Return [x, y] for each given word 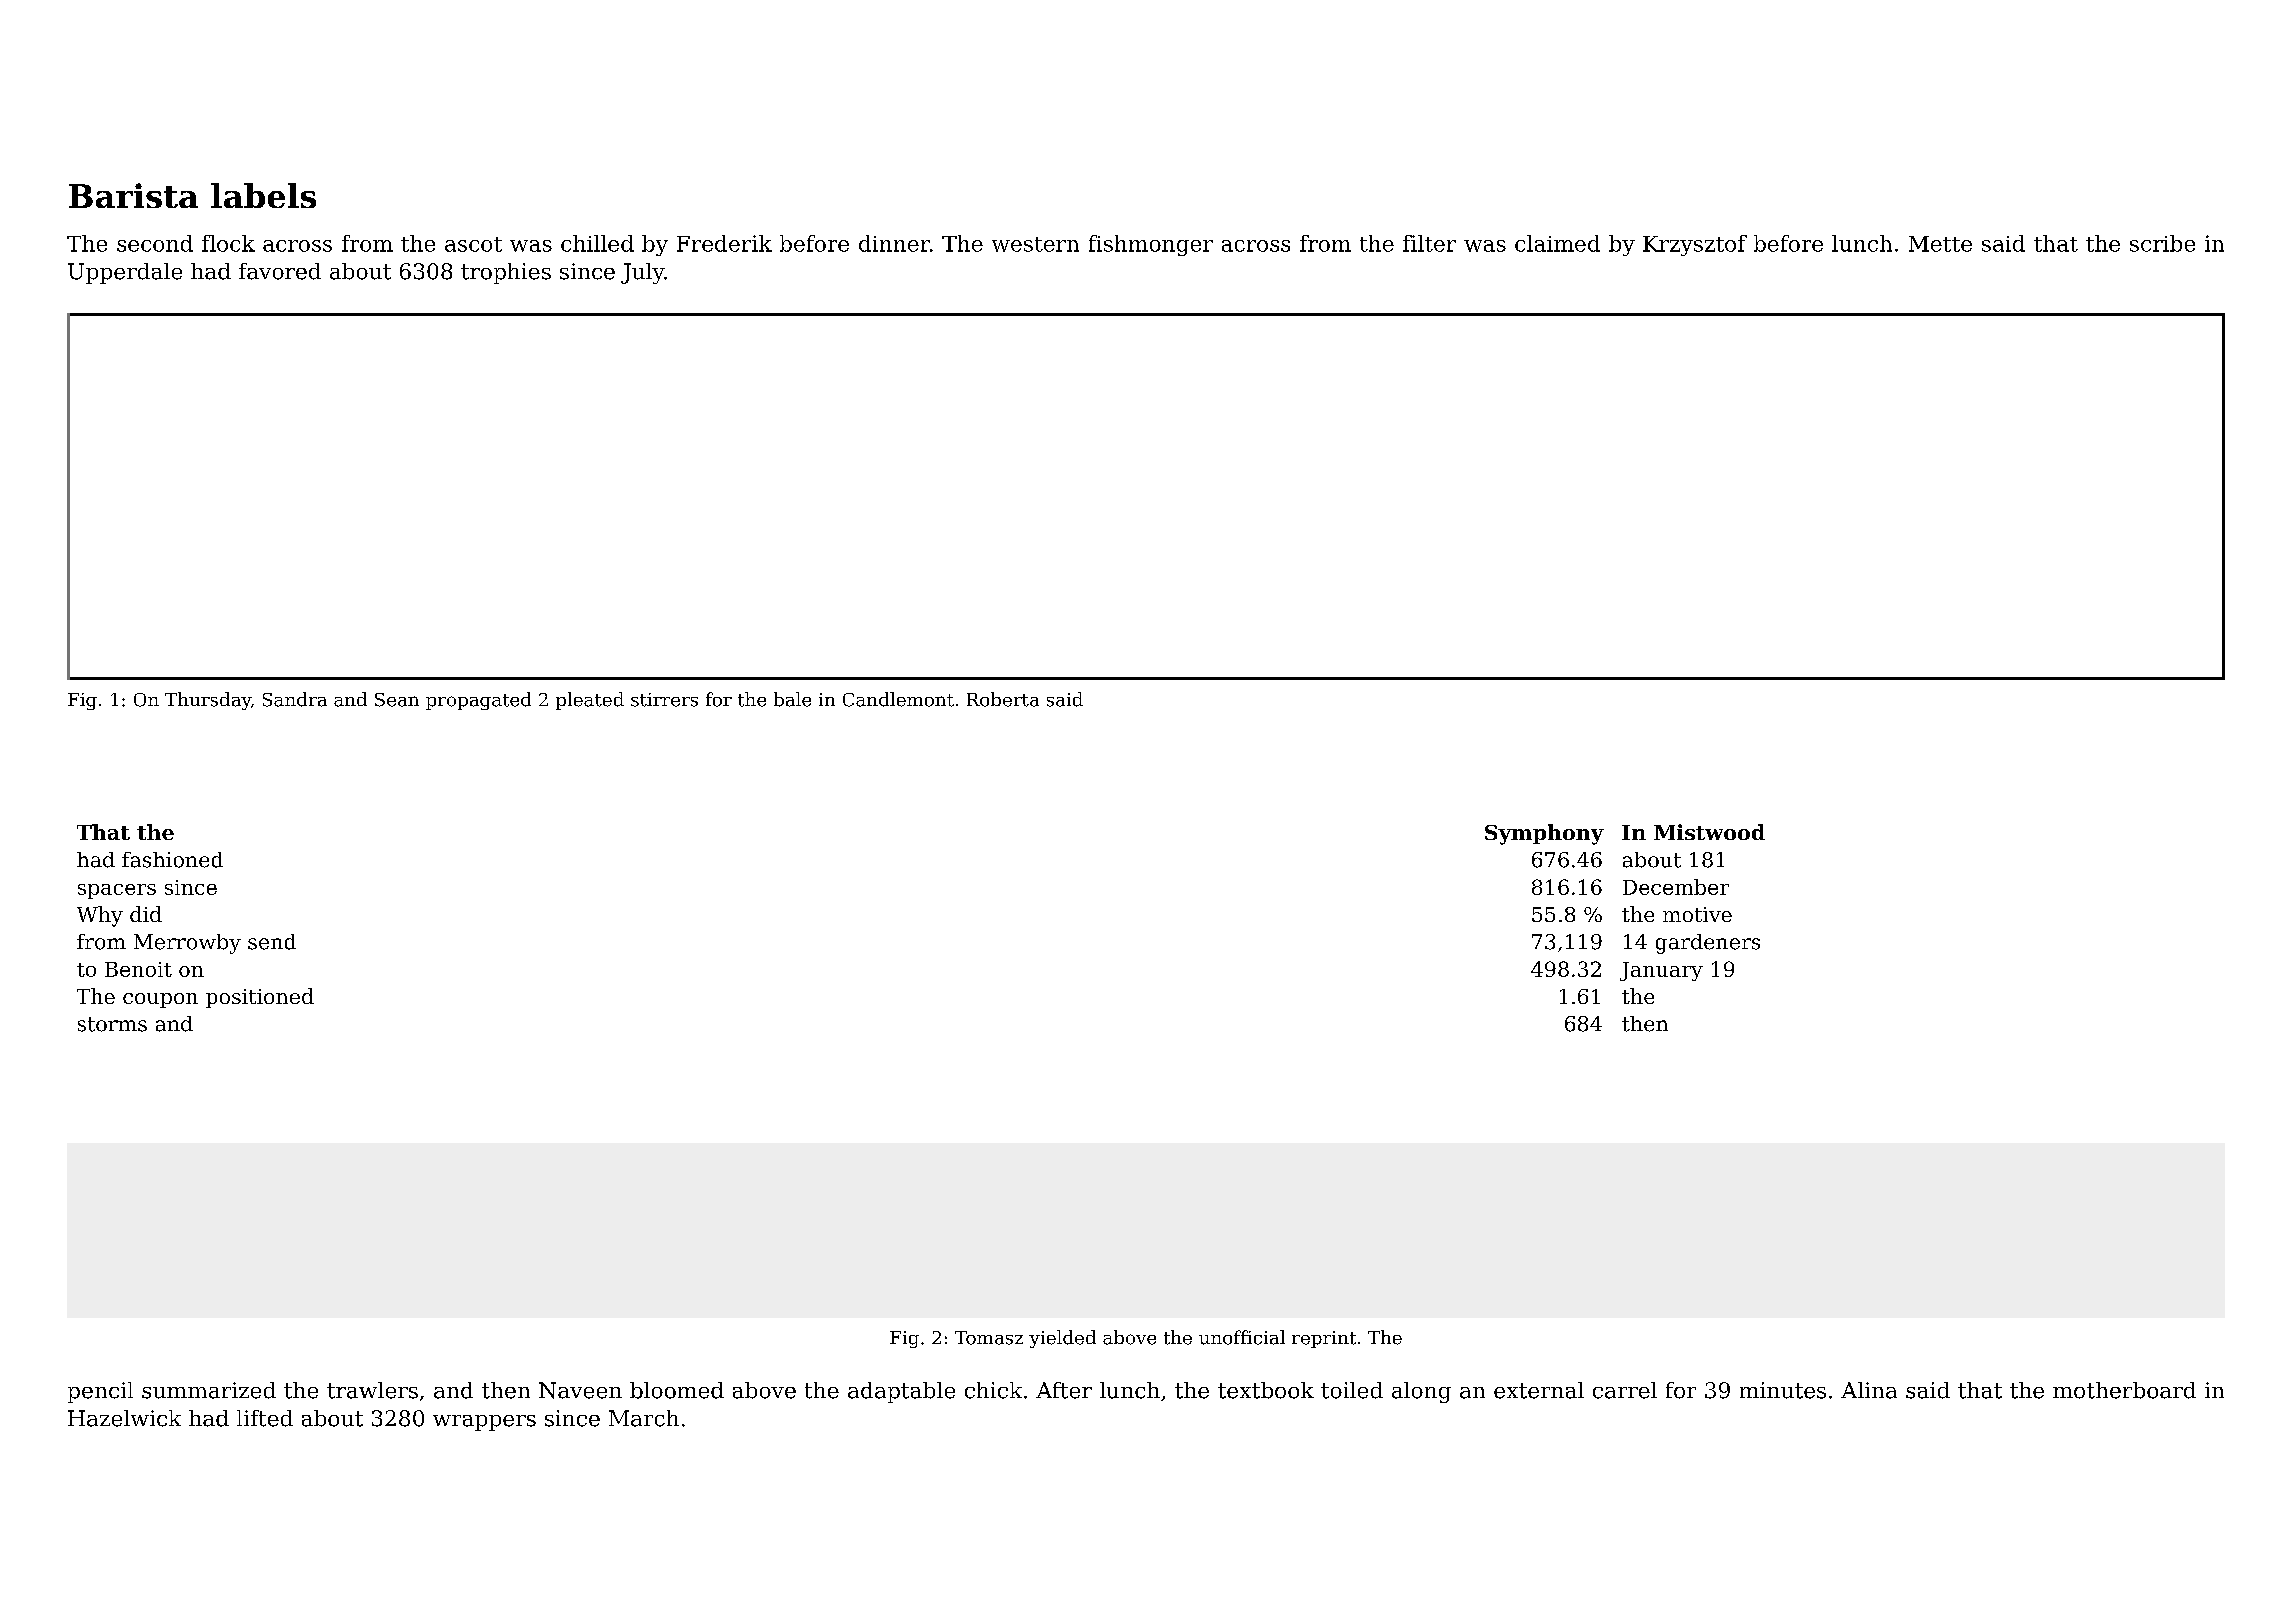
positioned [260, 998]
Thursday [208, 701]
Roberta [1003, 699]
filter [1429, 243]
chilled [597, 243]
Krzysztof [1695, 245]
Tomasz [989, 1338]
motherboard [2124, 1390]
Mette [1940, 244]
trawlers [372, 1390]
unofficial [1242, 1337]
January [1661, 971]
